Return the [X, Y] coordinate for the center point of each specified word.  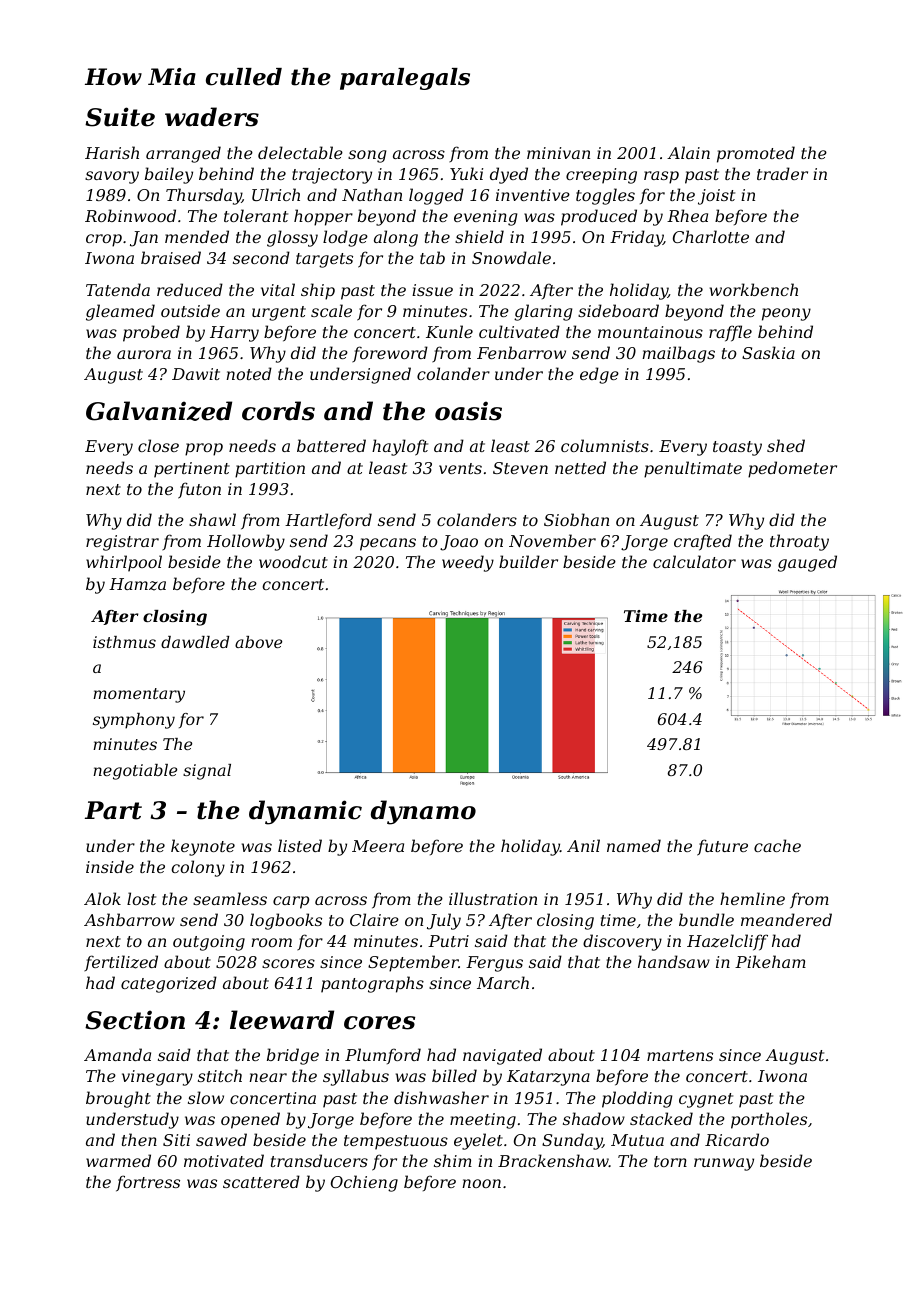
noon [481, 1183]
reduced [190, 289]
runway [724, 1164]
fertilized [121, 963]
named [634, 845]
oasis [468, 411]
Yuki [466, 173]
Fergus [494, 964]
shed [786, 445]
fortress [148, 1183]
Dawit [196, 374]
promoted [756, 154]
